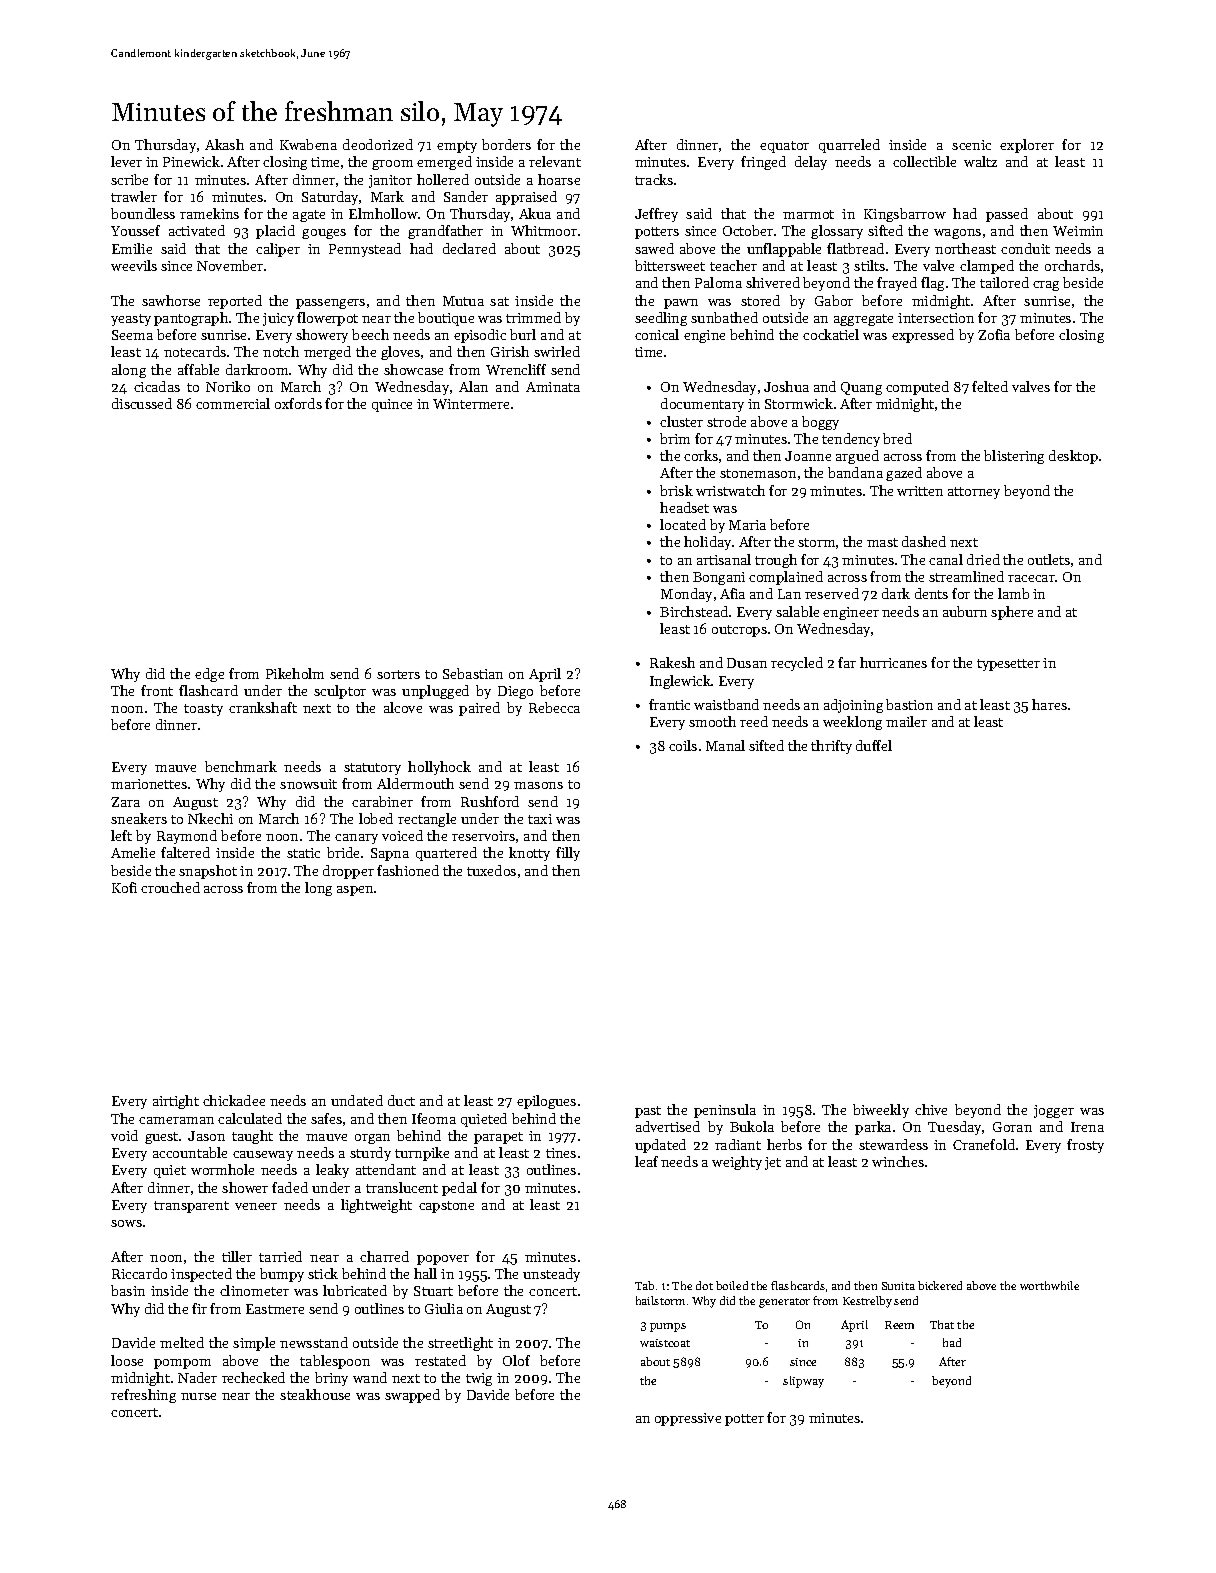 The image size is (1216, 1573). What do you see at coordinates (124, 1135) in the screenshot?
I see `void` at bounding box center [124, 1135].
